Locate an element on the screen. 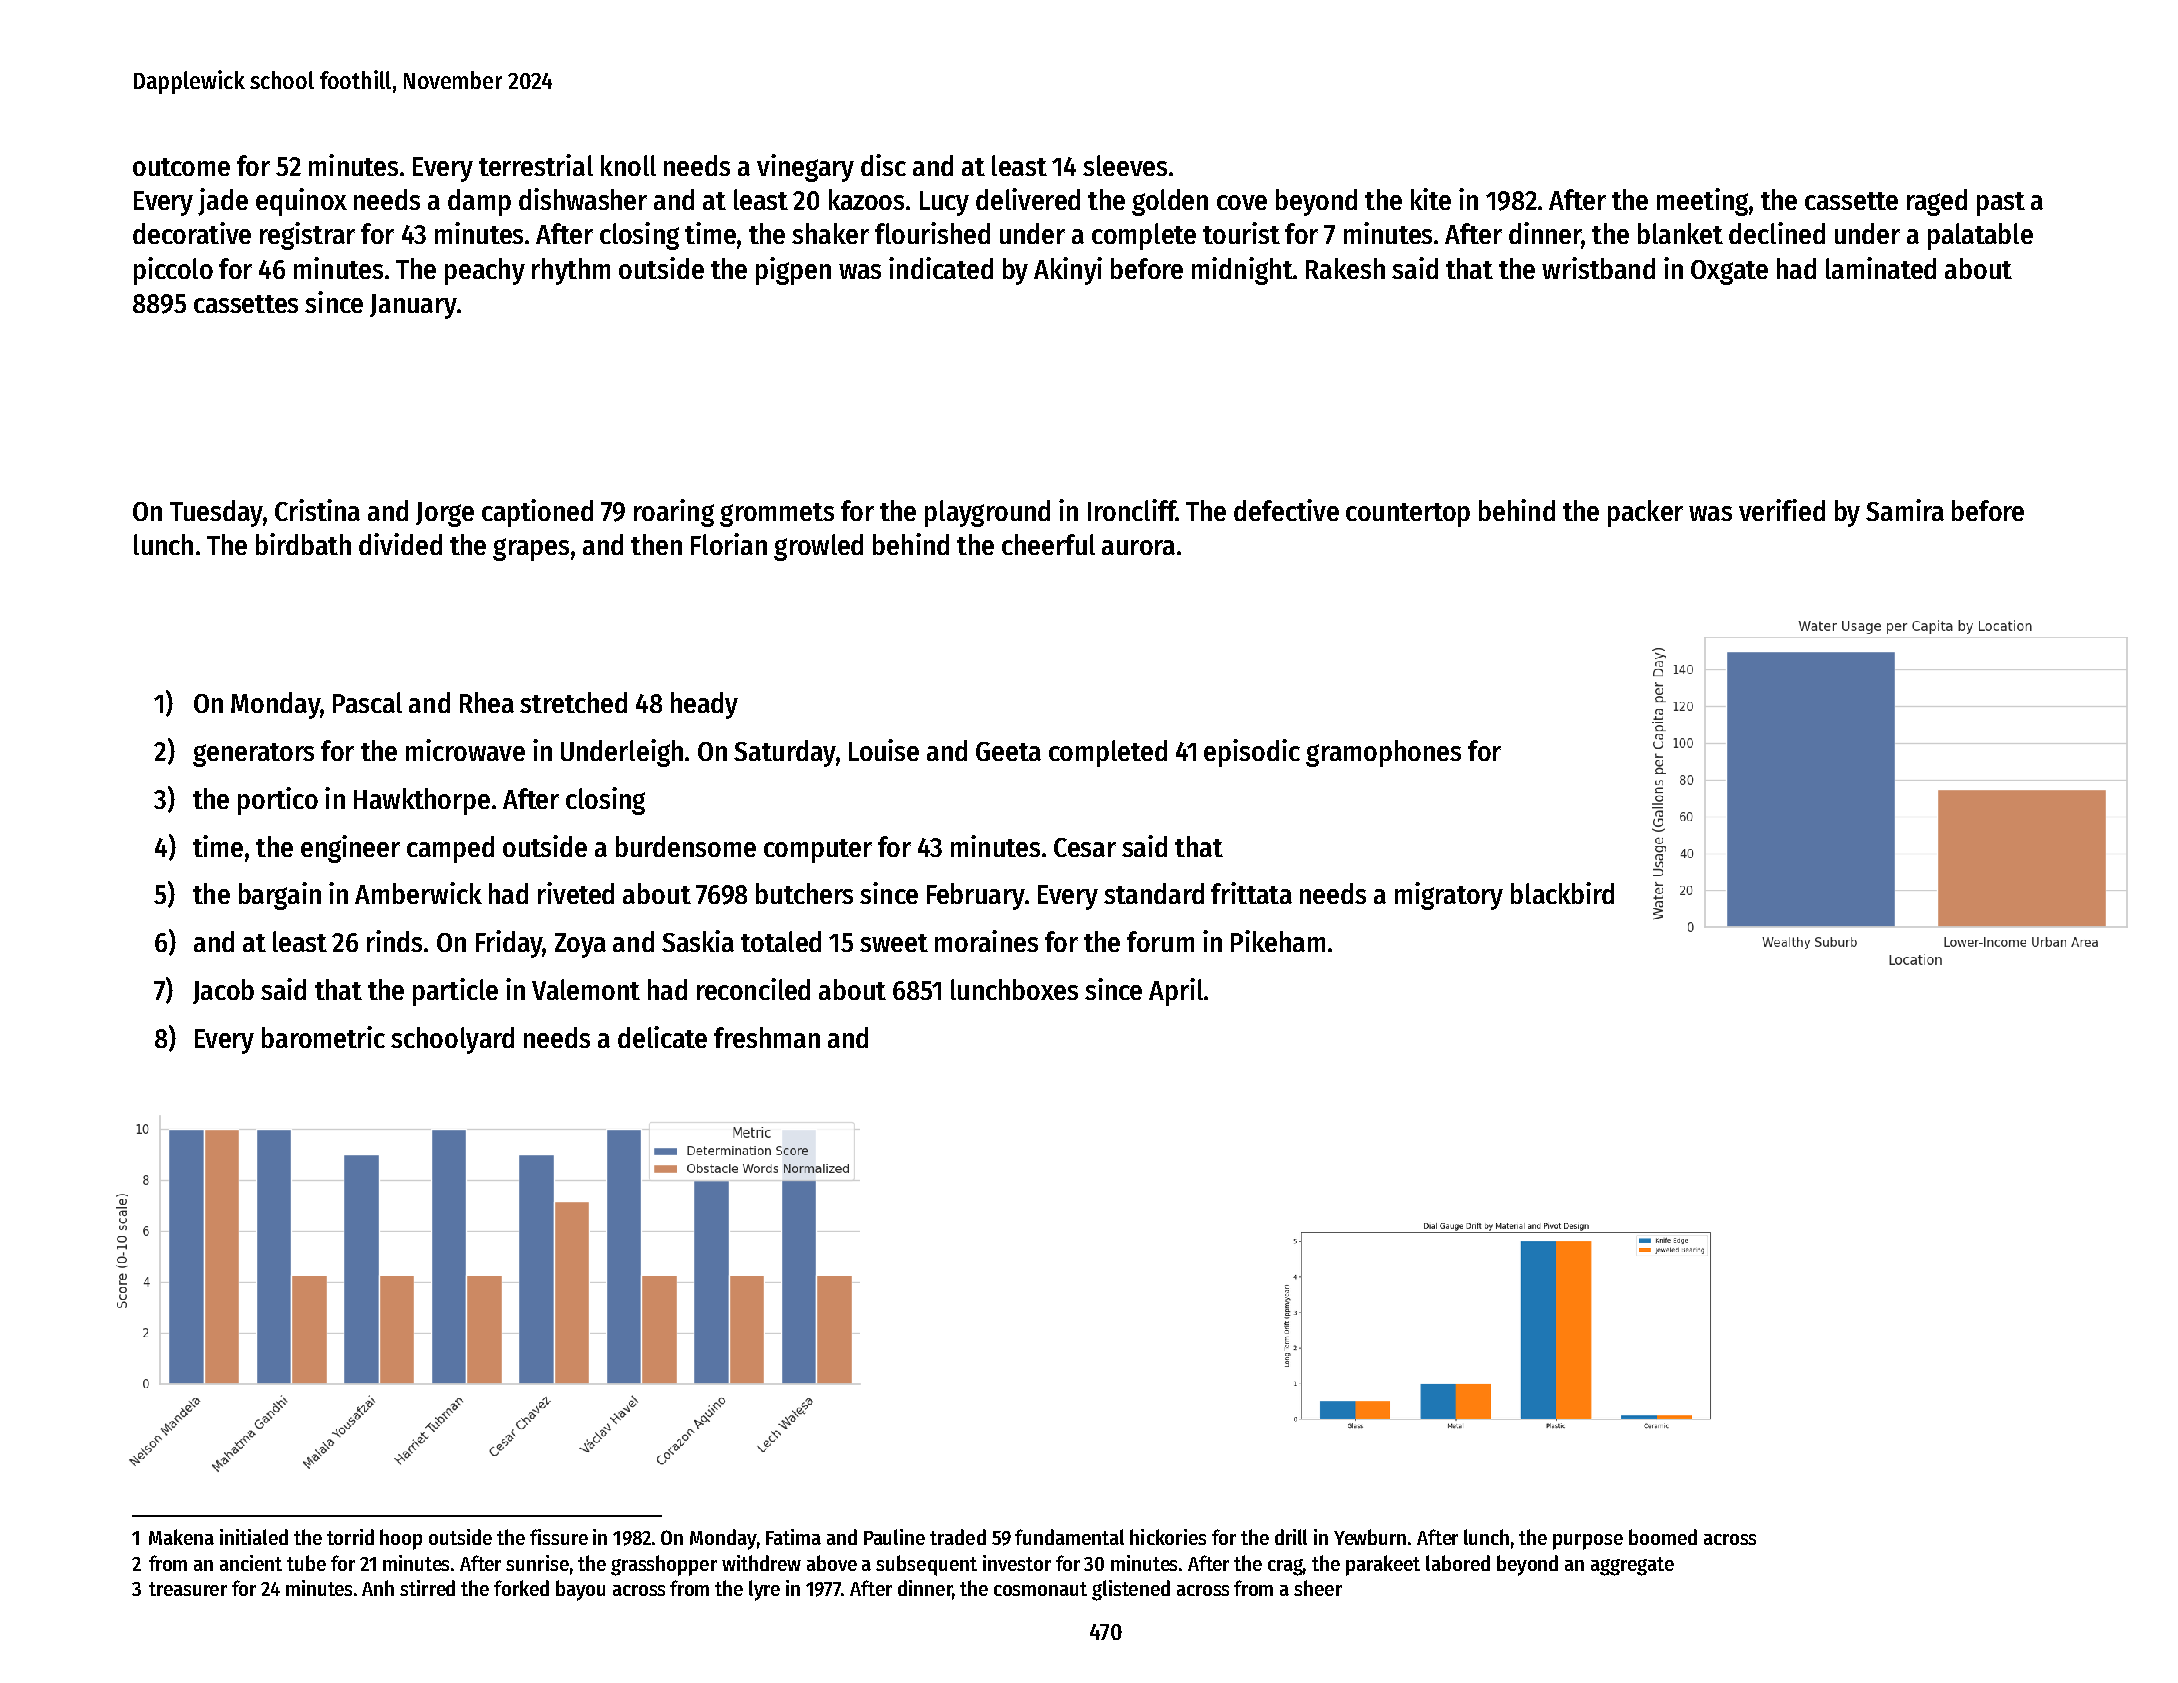  vinegary is located at coordinates (805, 168).
